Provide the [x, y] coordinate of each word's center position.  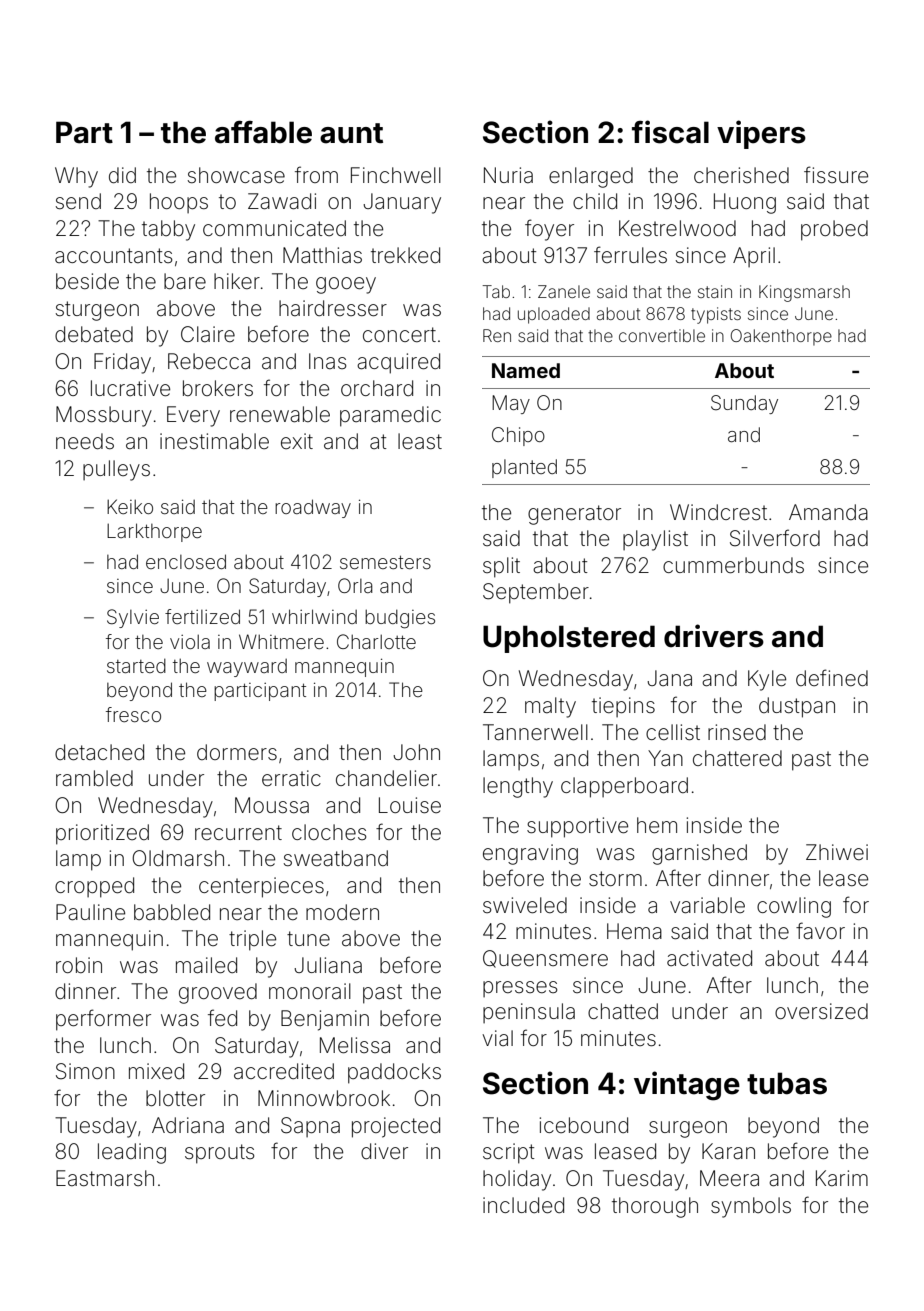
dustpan [797, 707]
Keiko [130, 506]
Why [76, 177]
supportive [577, 827]
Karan [728, 1151]
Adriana [188, 1125]
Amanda [828, 512]
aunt [351, 133]
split [501, 567]
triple [252, 940]
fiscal [670, 132]
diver [384, 1151]
